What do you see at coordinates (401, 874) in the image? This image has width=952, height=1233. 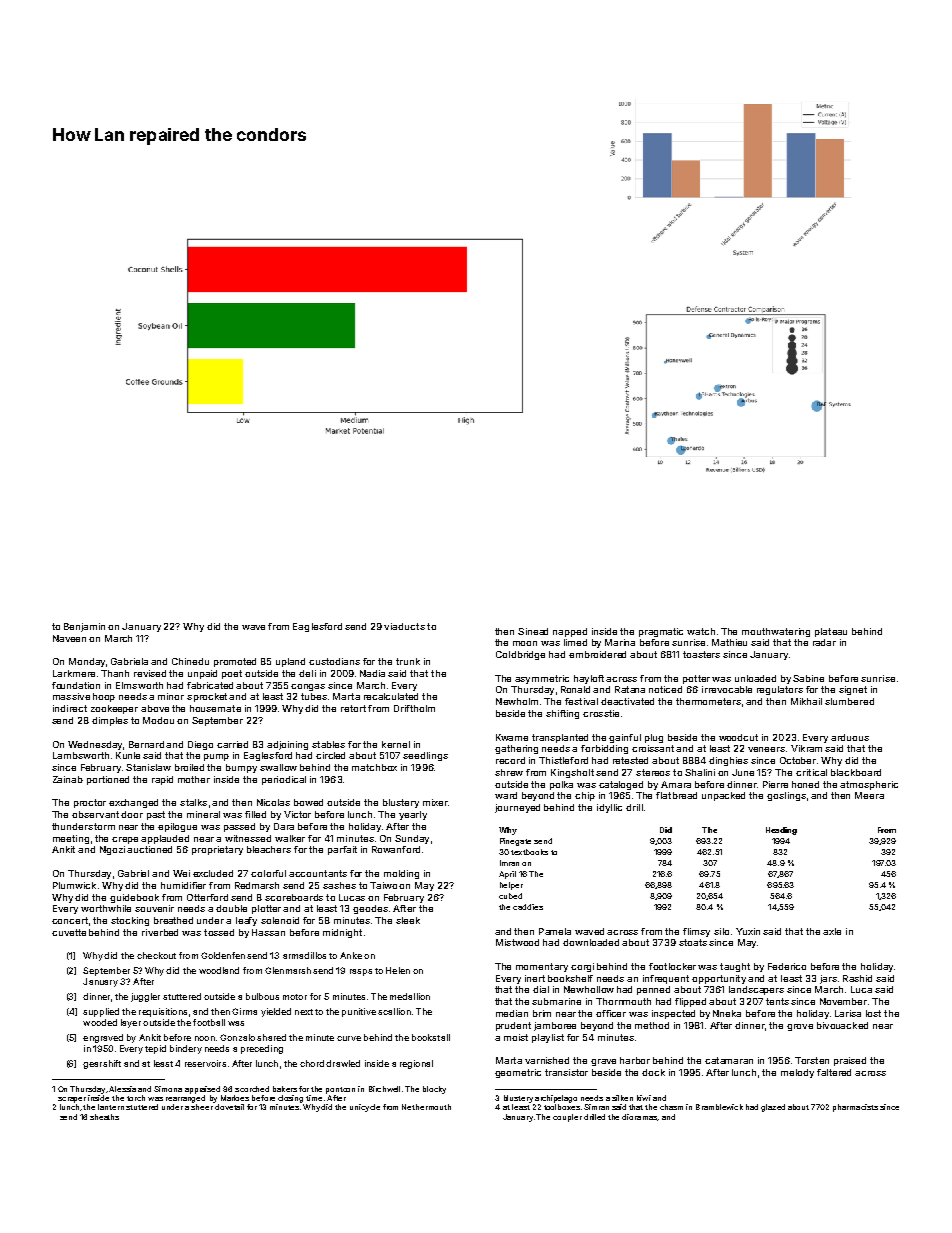 I see `molding` at bounding box center [401, 874].
